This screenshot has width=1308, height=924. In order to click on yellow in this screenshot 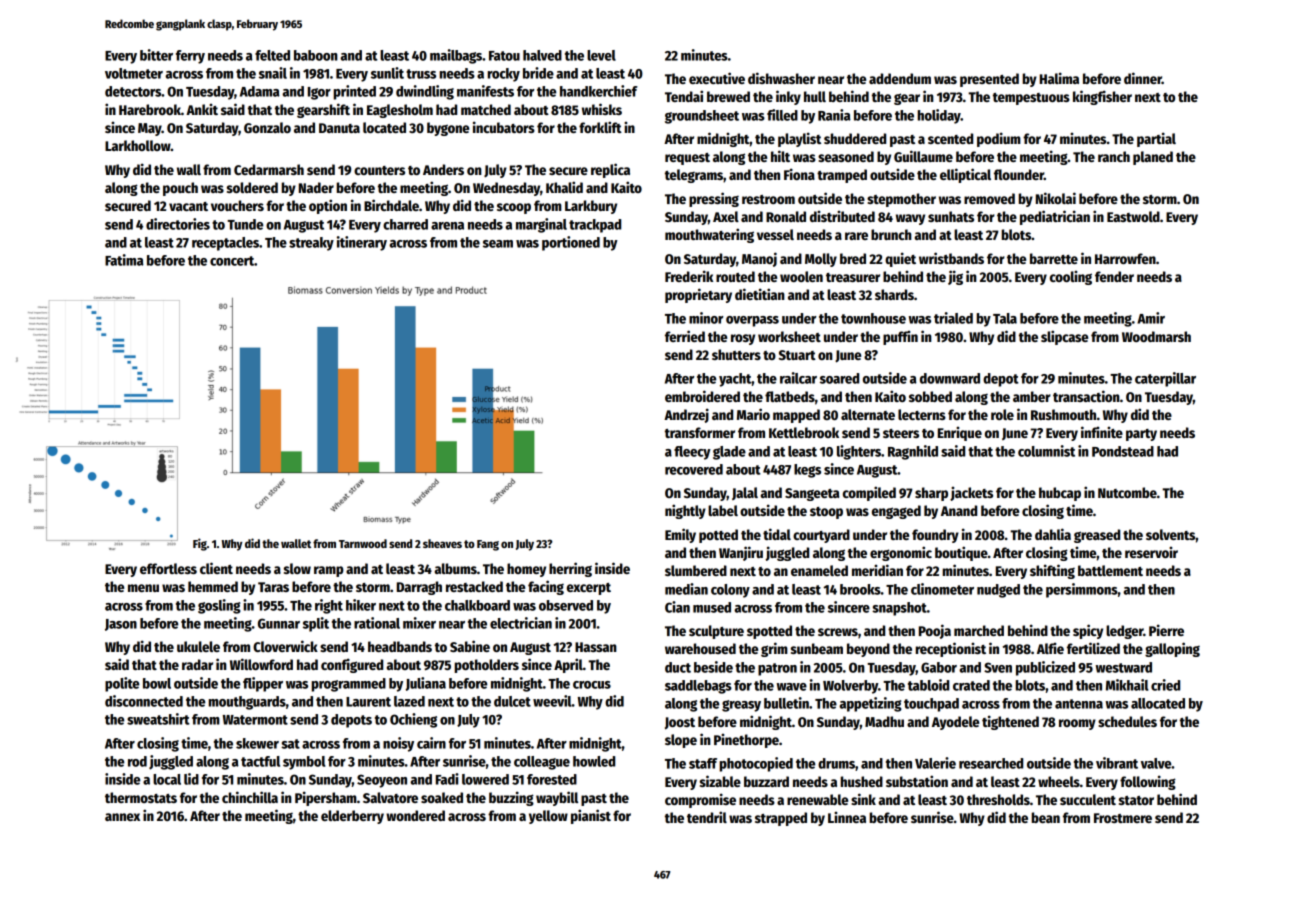, I will do `click(548, 817)`.
